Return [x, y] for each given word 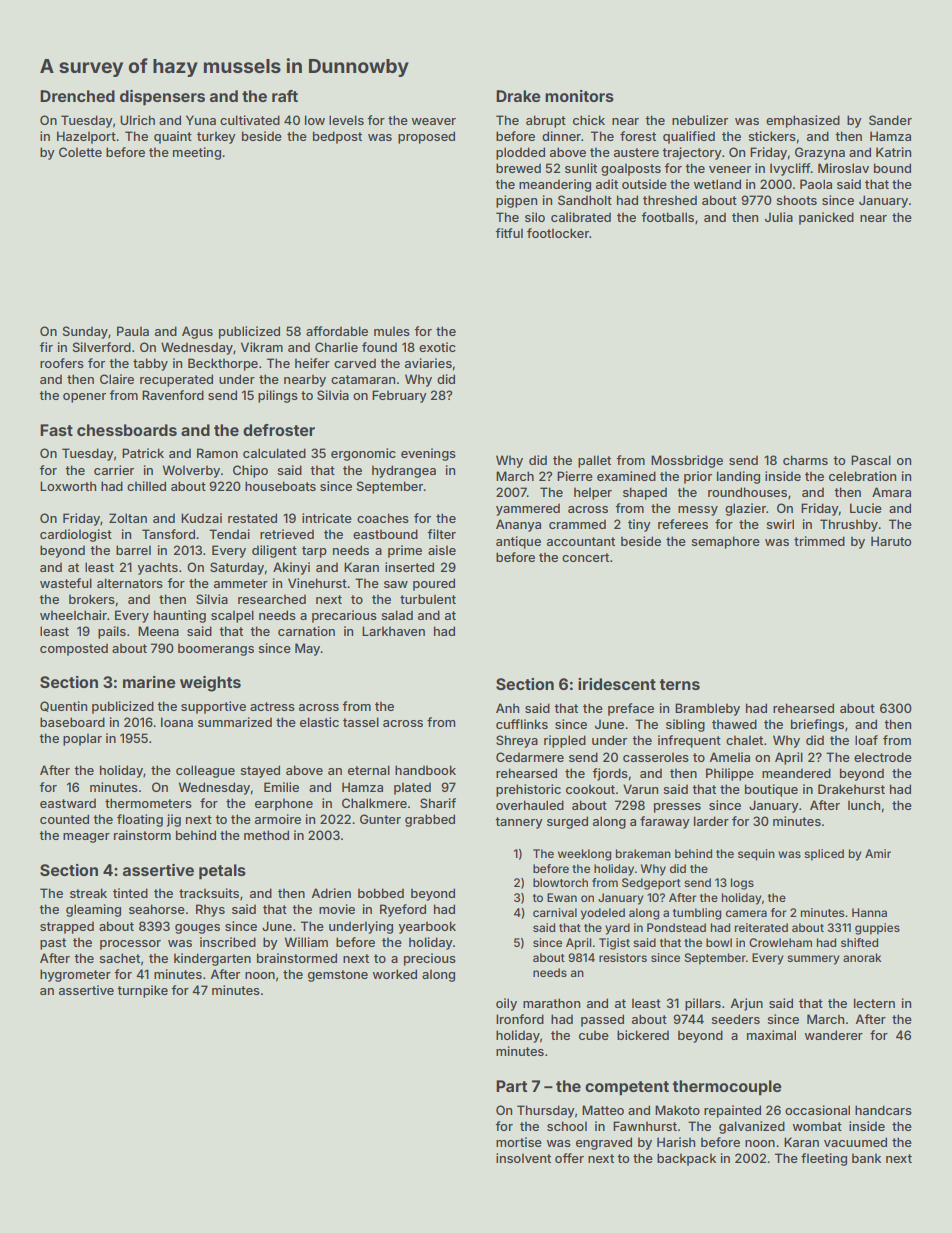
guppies [877, 929]
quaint [173, 137]
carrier [114, 470]
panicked [826, 218]
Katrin [893, 152]
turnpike [142, 991]
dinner [561, 136]
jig [174, 820]
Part [511, 1086]
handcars [883, 1110]
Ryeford [403, 910]
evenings [428, 454]
